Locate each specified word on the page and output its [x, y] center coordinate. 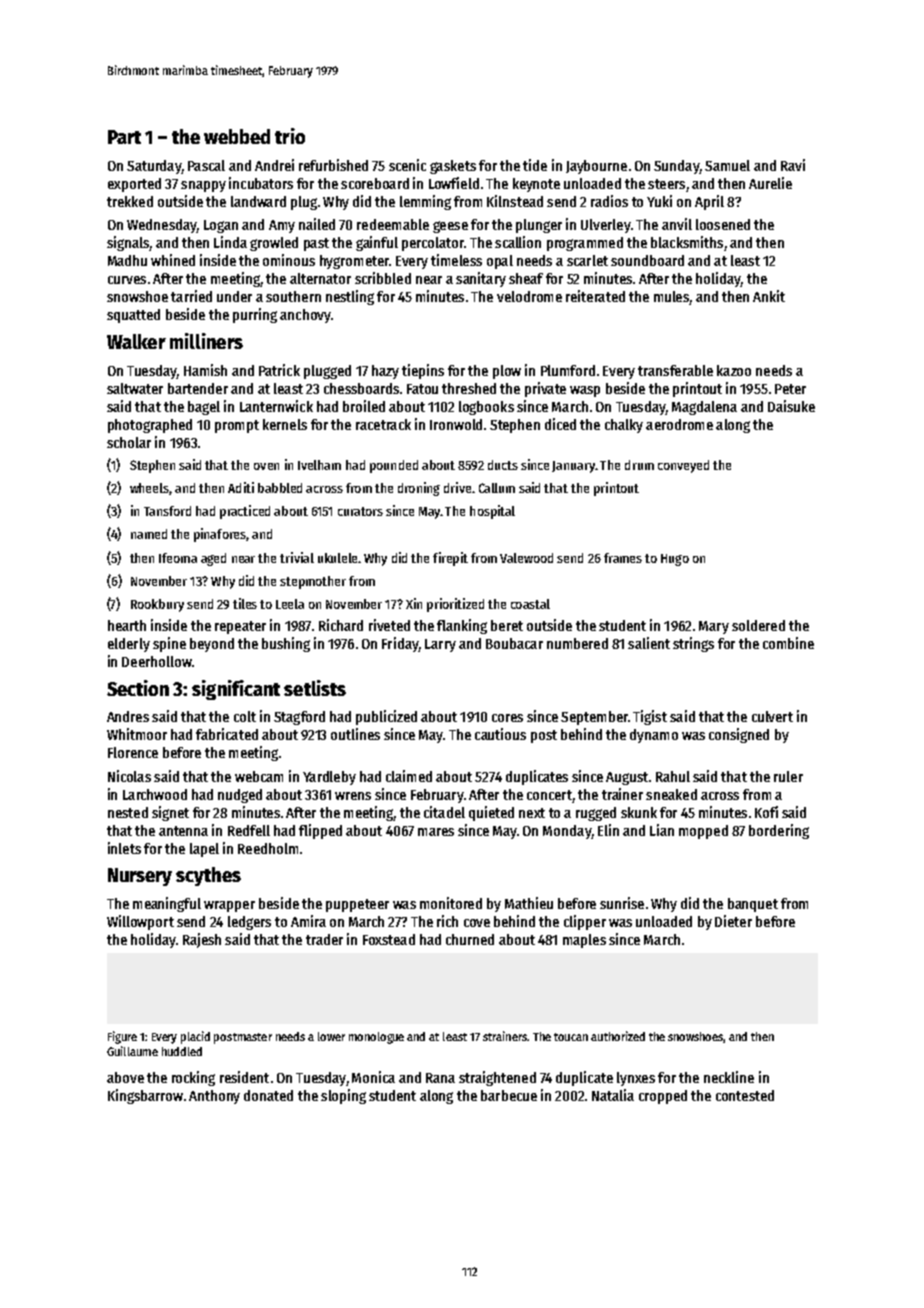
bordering [779, 831]
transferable [675, 370]
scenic [407, 165]
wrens [353, 796]
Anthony [214, 1097]
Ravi [793, 165]
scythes [208, 876]
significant [236, 690]
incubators [261, 183]
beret [507, 625]
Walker [136, 341]
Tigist [650, 717]
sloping [343, 1096]
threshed [469, 388]
